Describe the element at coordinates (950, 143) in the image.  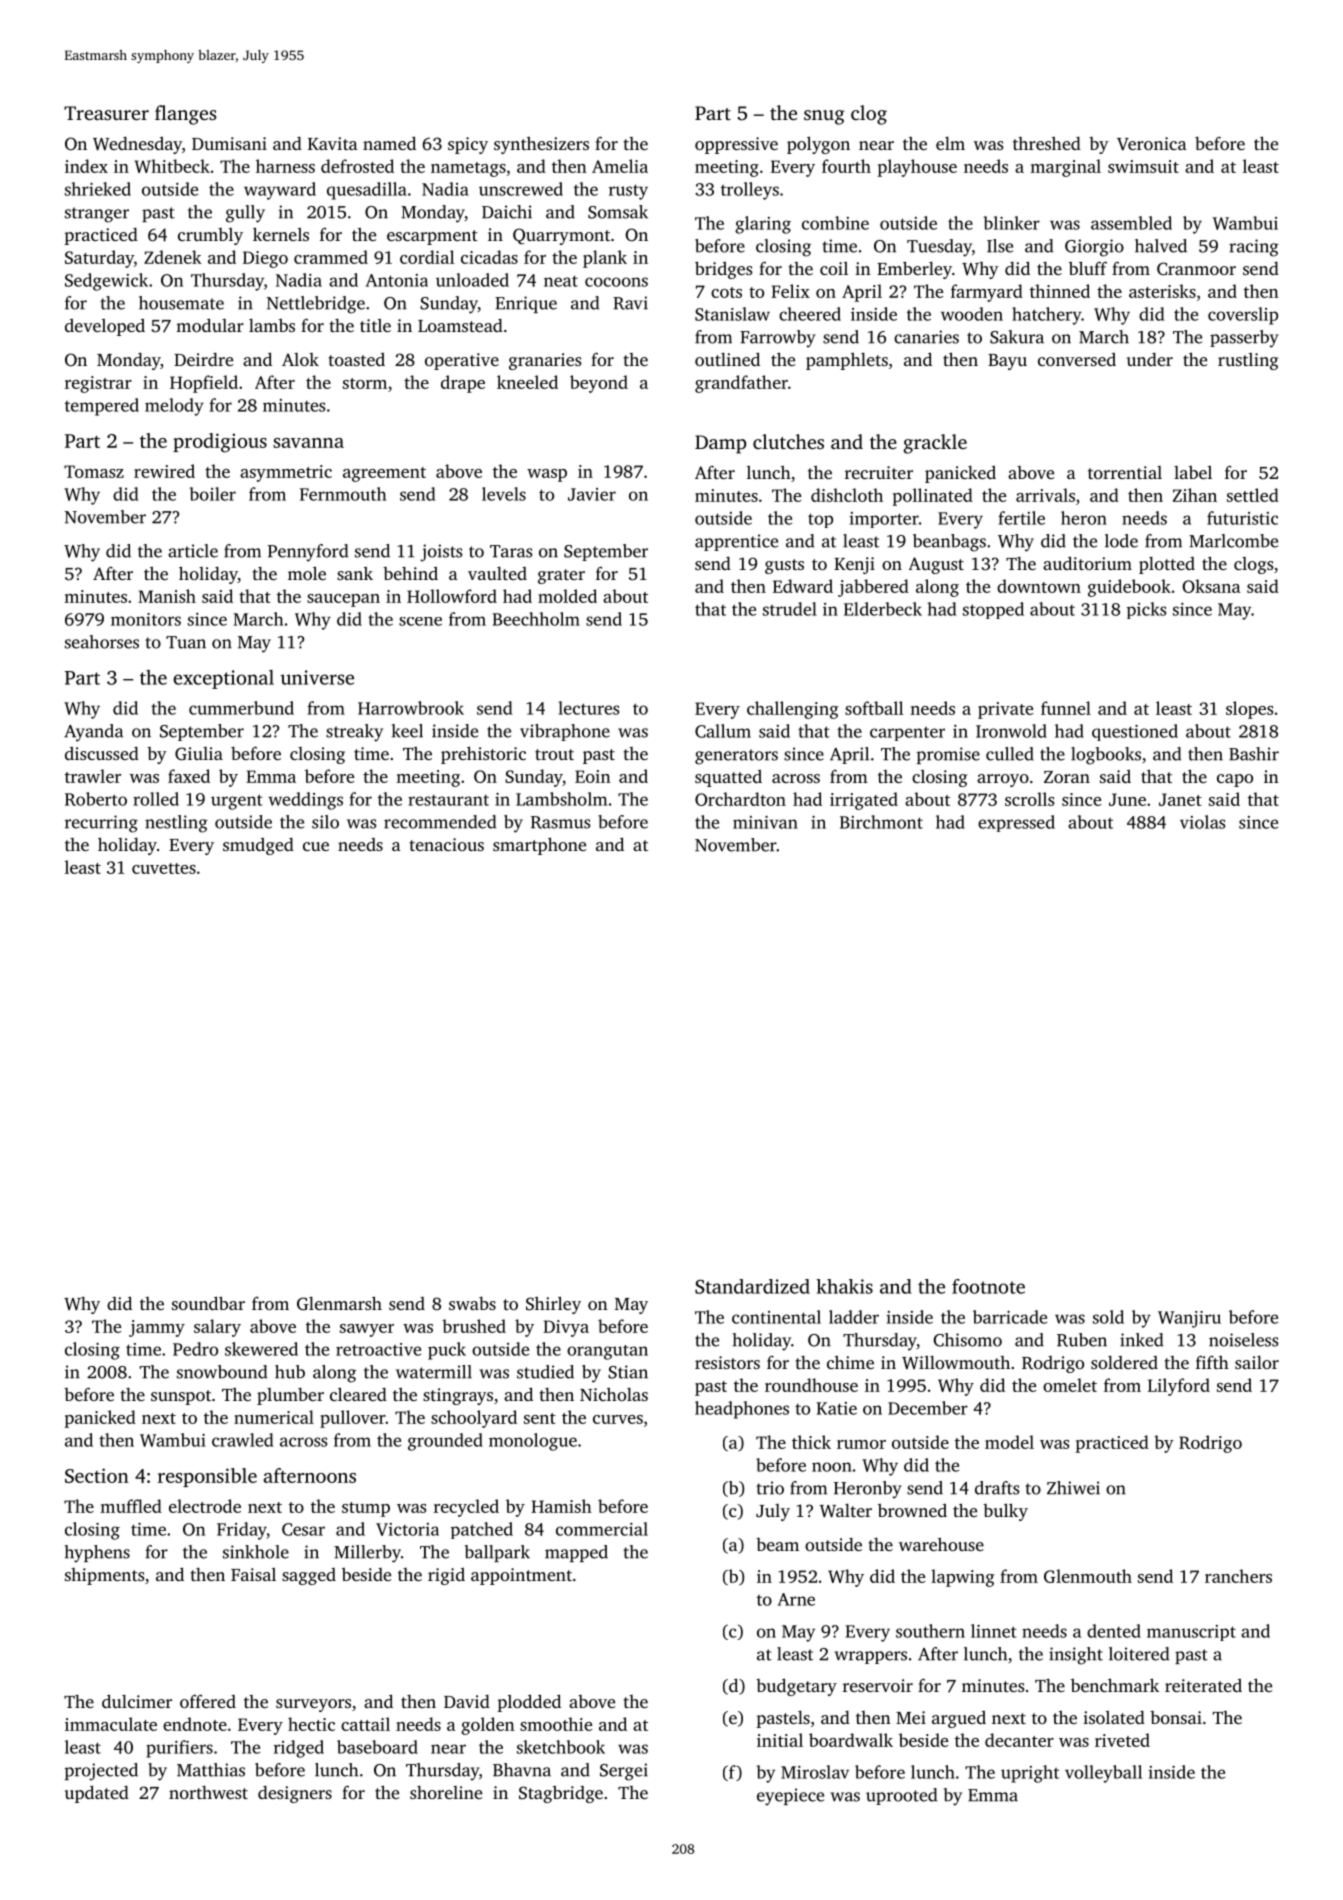
I see `elm` at that location.
